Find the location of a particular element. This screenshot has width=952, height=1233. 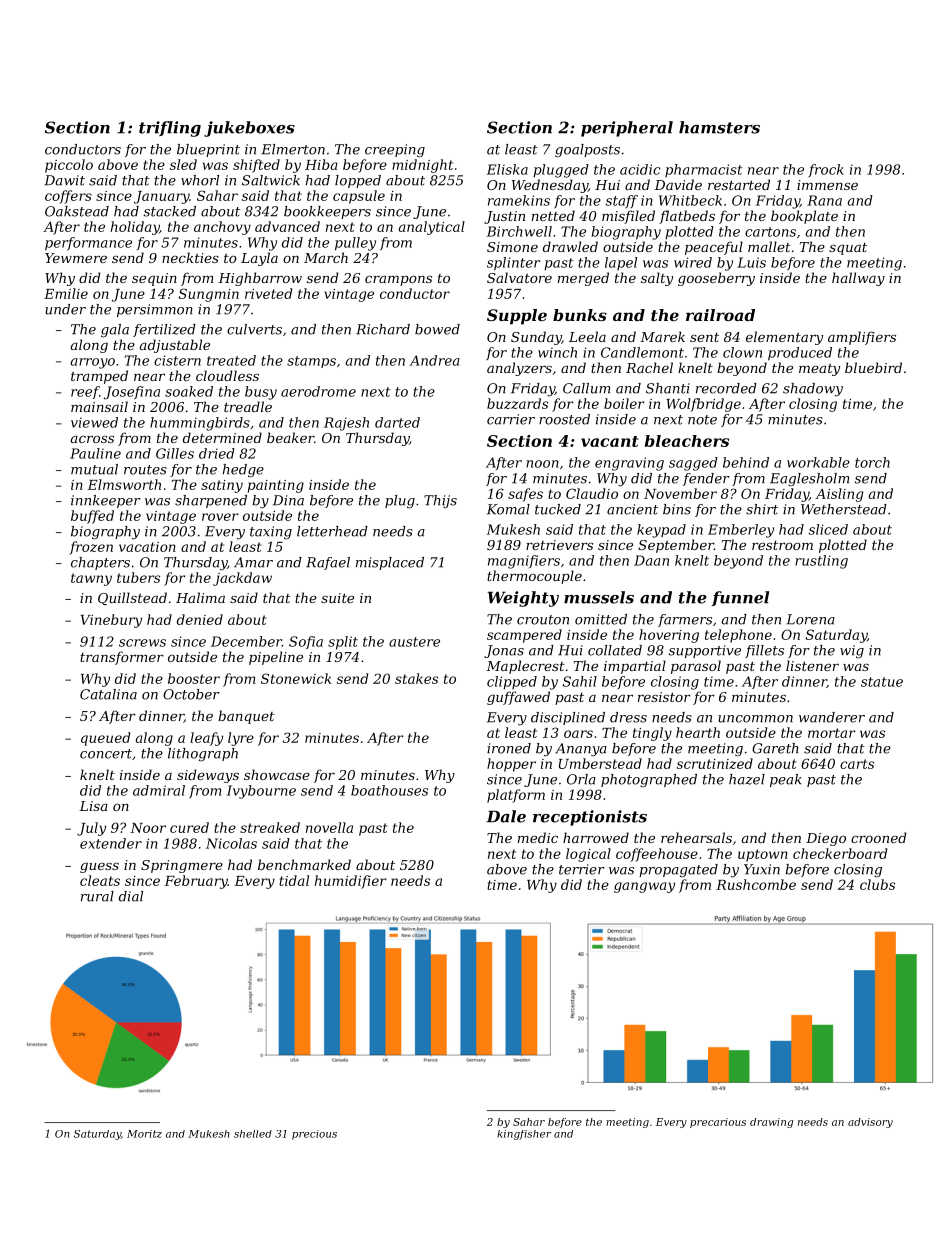

kingfisher is located at coordinates (524, 1135).
